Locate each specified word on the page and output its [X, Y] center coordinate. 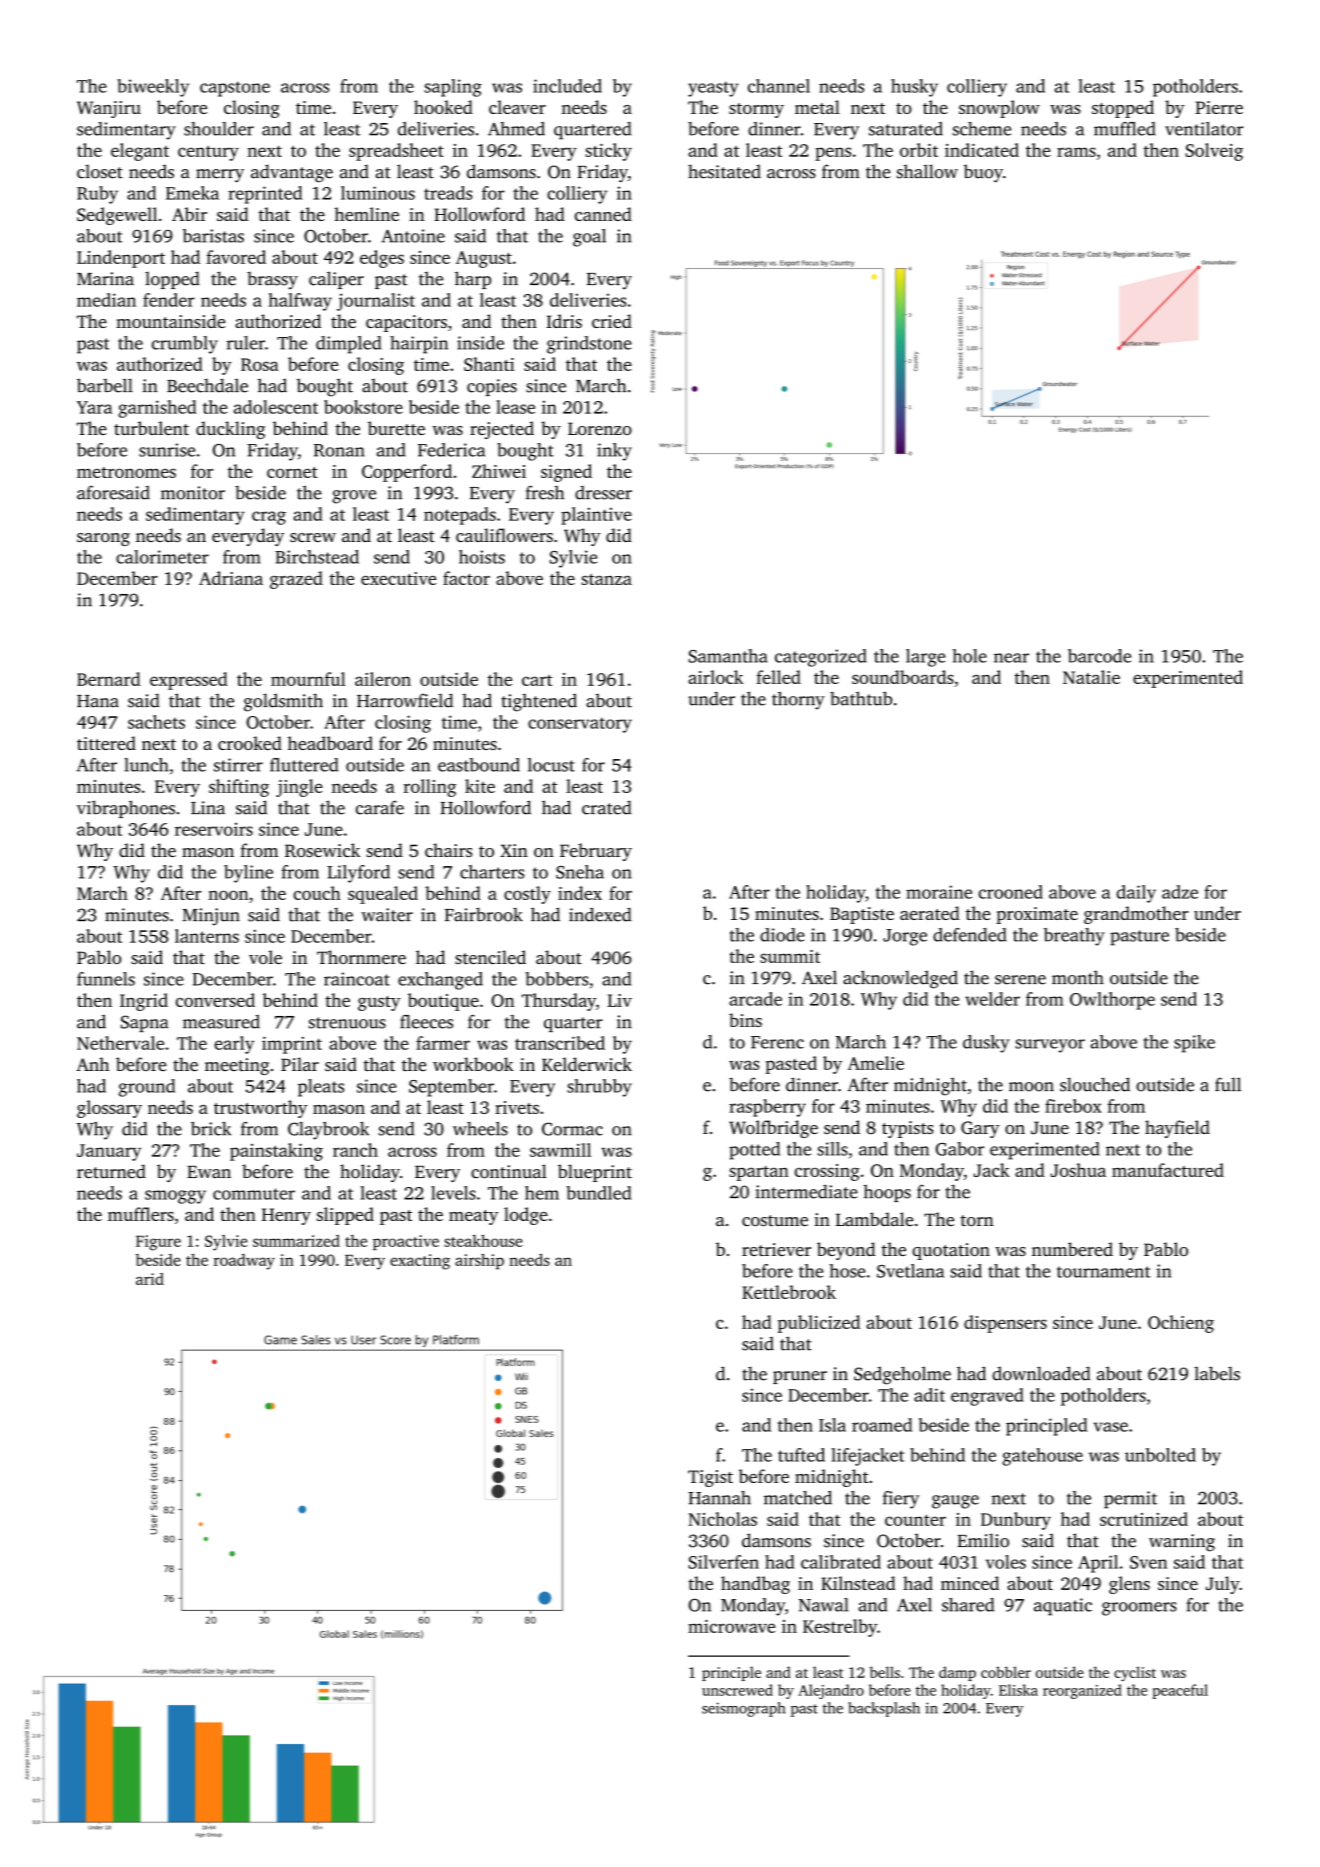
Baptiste [862, 915]
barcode [1099, 656]
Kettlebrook [789, 1292]
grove [354, 497]
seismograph [743, 1709]
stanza [607, 579]
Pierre [1219, 107]
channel [779, 86]
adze [1180, 892]
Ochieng [1181, 1324]
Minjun [211, 917]
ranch [355, 1150]
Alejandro [831, 1691]
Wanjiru [109, 109]
